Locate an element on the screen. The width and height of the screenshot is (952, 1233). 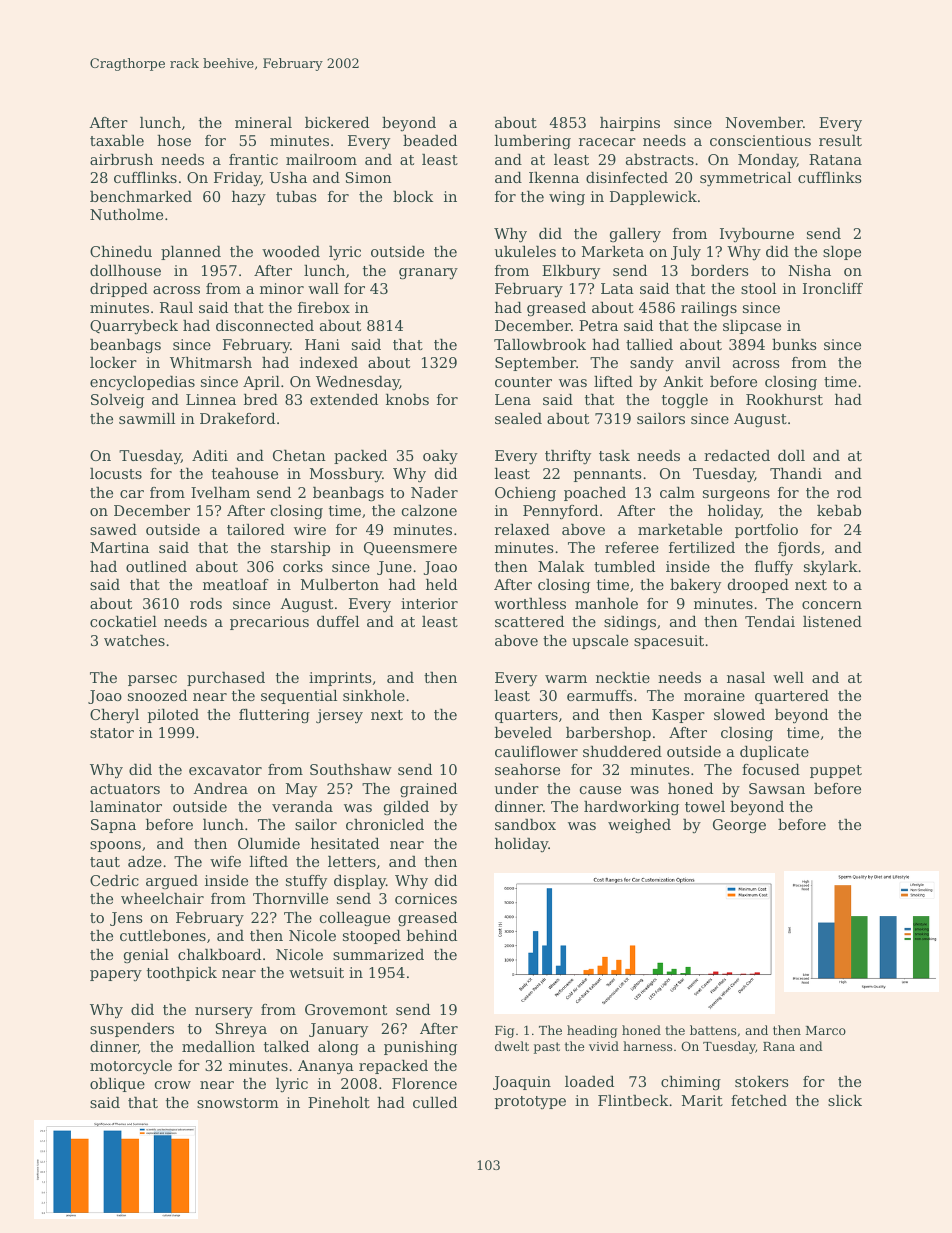
bickered is located at coordinates (337, 122).
